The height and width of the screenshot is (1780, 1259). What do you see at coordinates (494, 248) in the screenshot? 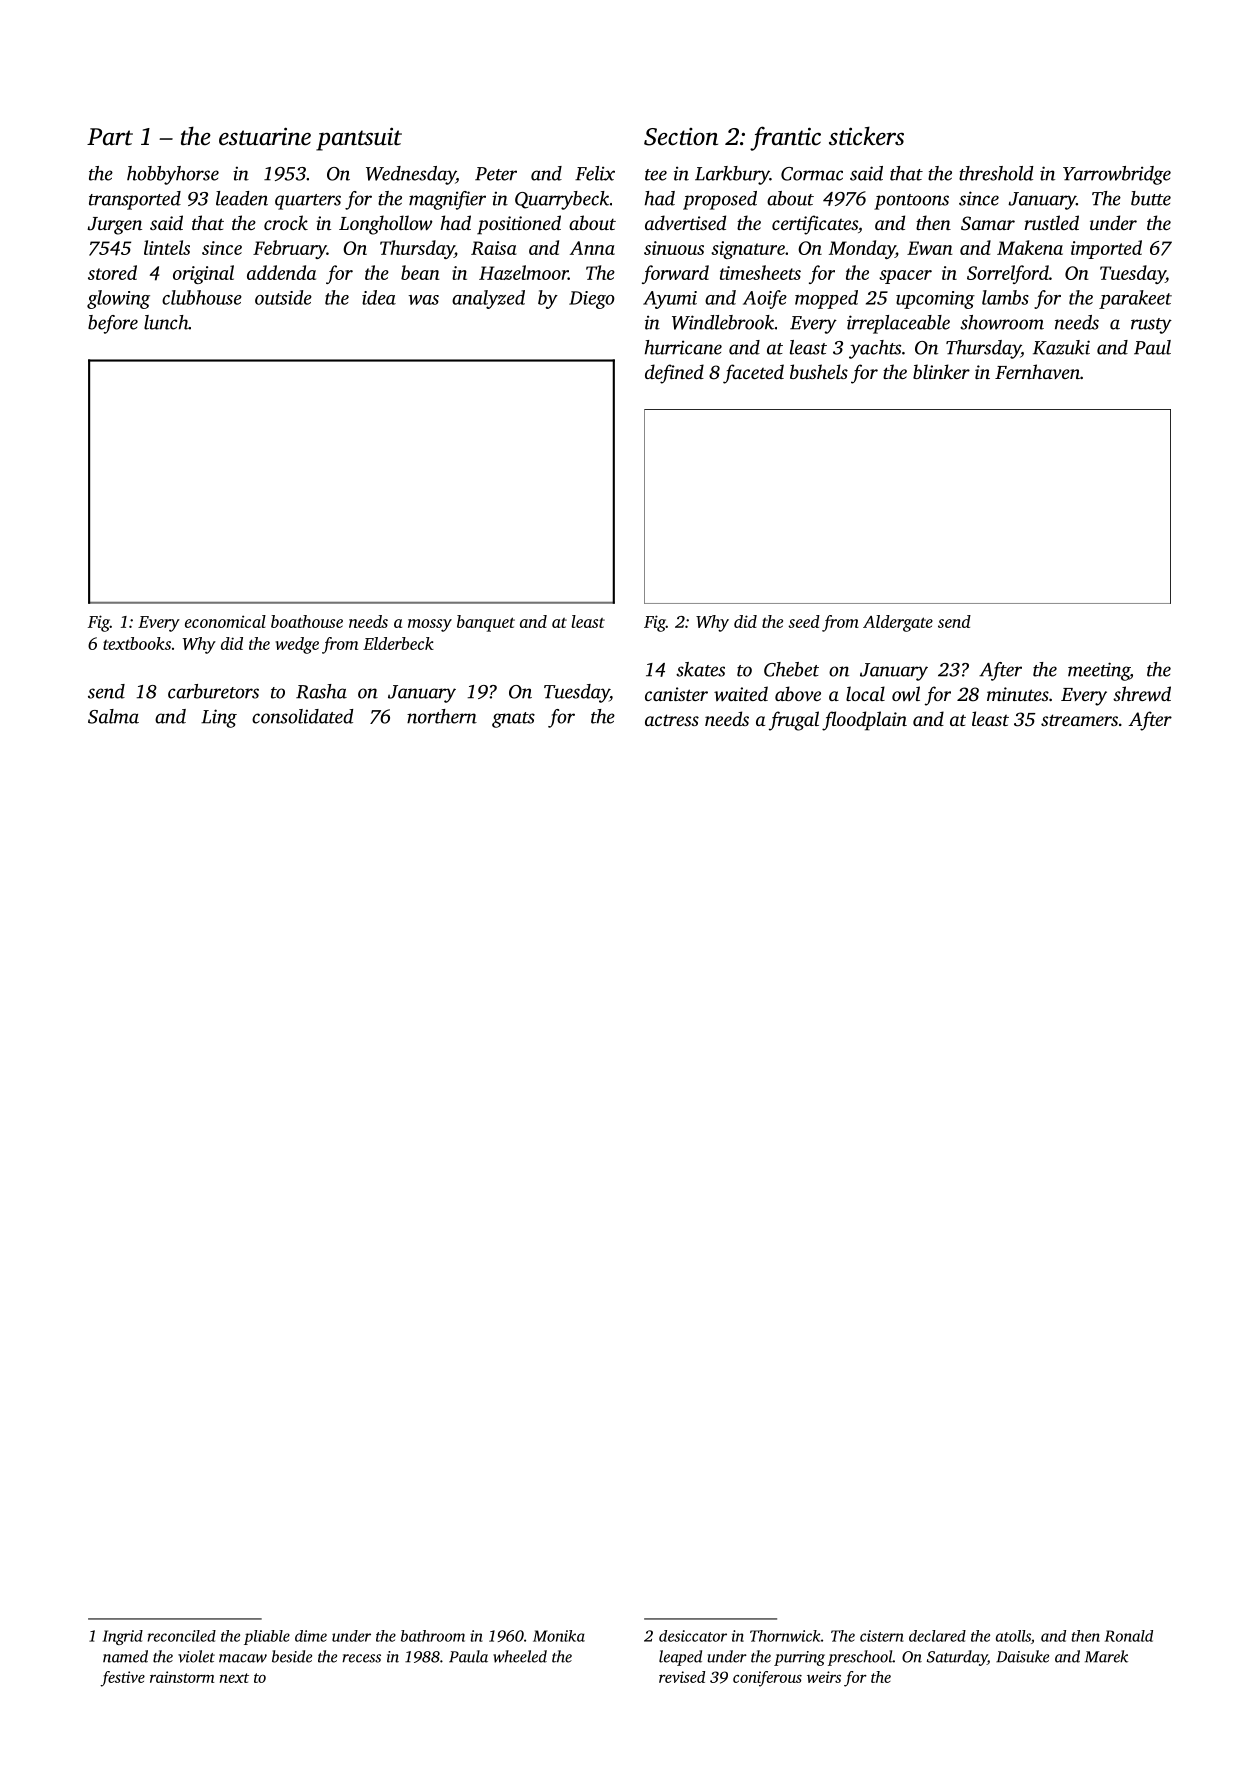
I see `Raisa` at bounding box center [494, 248].
